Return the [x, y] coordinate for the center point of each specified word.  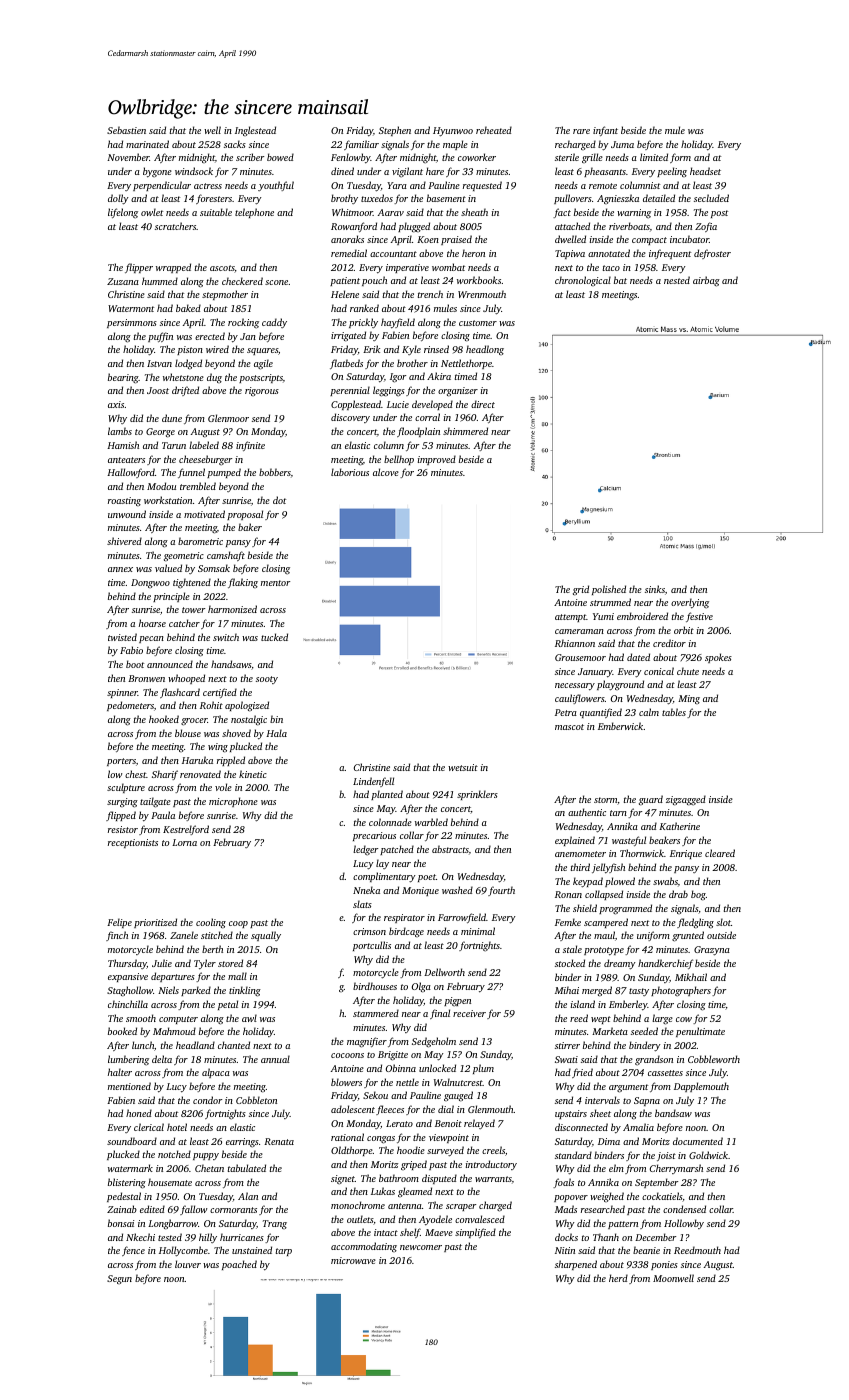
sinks [655, 589]
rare [581, 131]
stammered [376, 1013]
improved [437, 460]
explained [575, 841]
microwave [353, 1260]
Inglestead [255, 131]
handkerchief [665, 964]
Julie [162, 963]
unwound [127, 514]
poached [239, 1265]
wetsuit [463, 767]
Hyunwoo [453, 132]
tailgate [155, 802]
